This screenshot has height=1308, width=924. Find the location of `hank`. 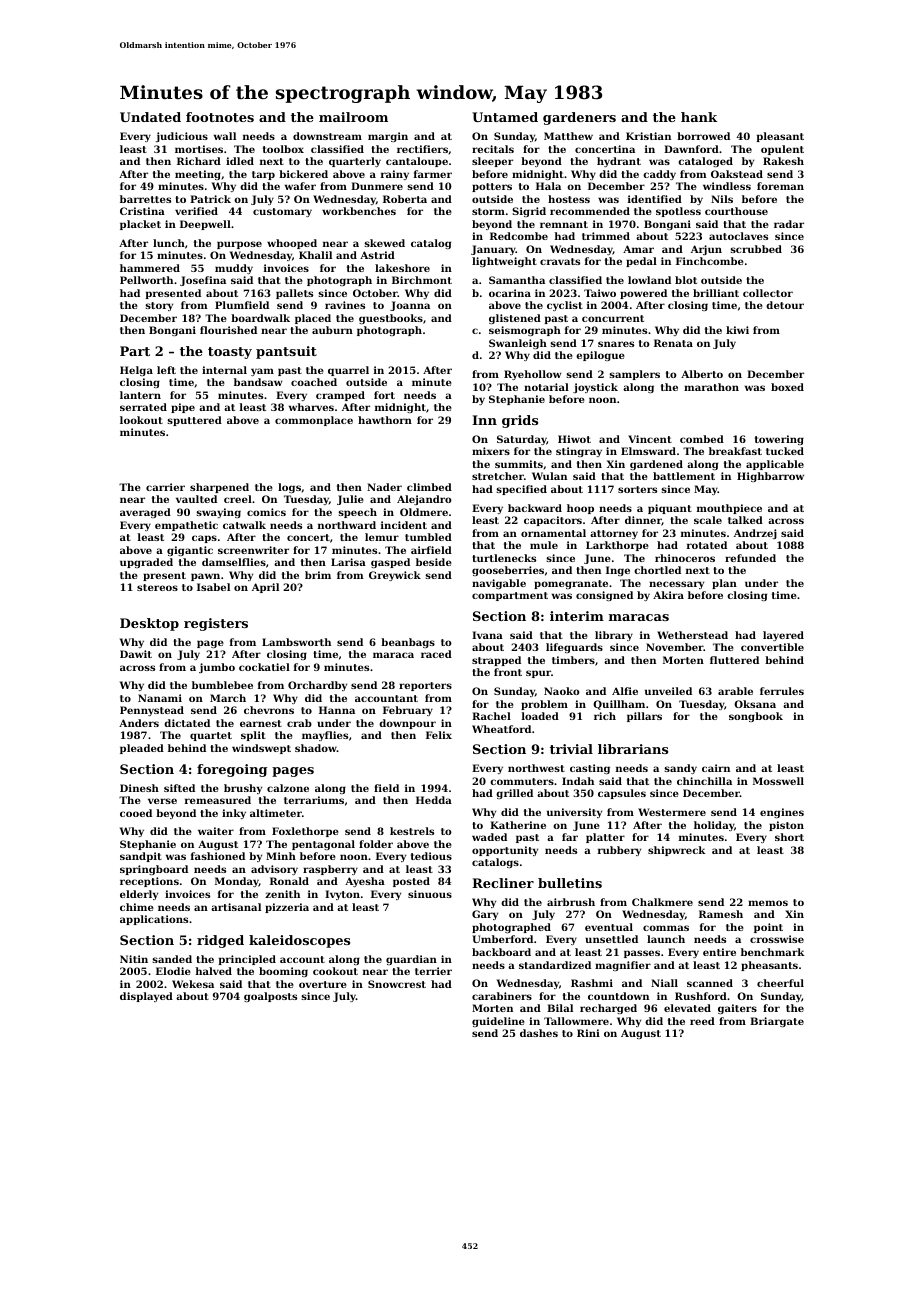

hank is located at coordinates (699, 117).
